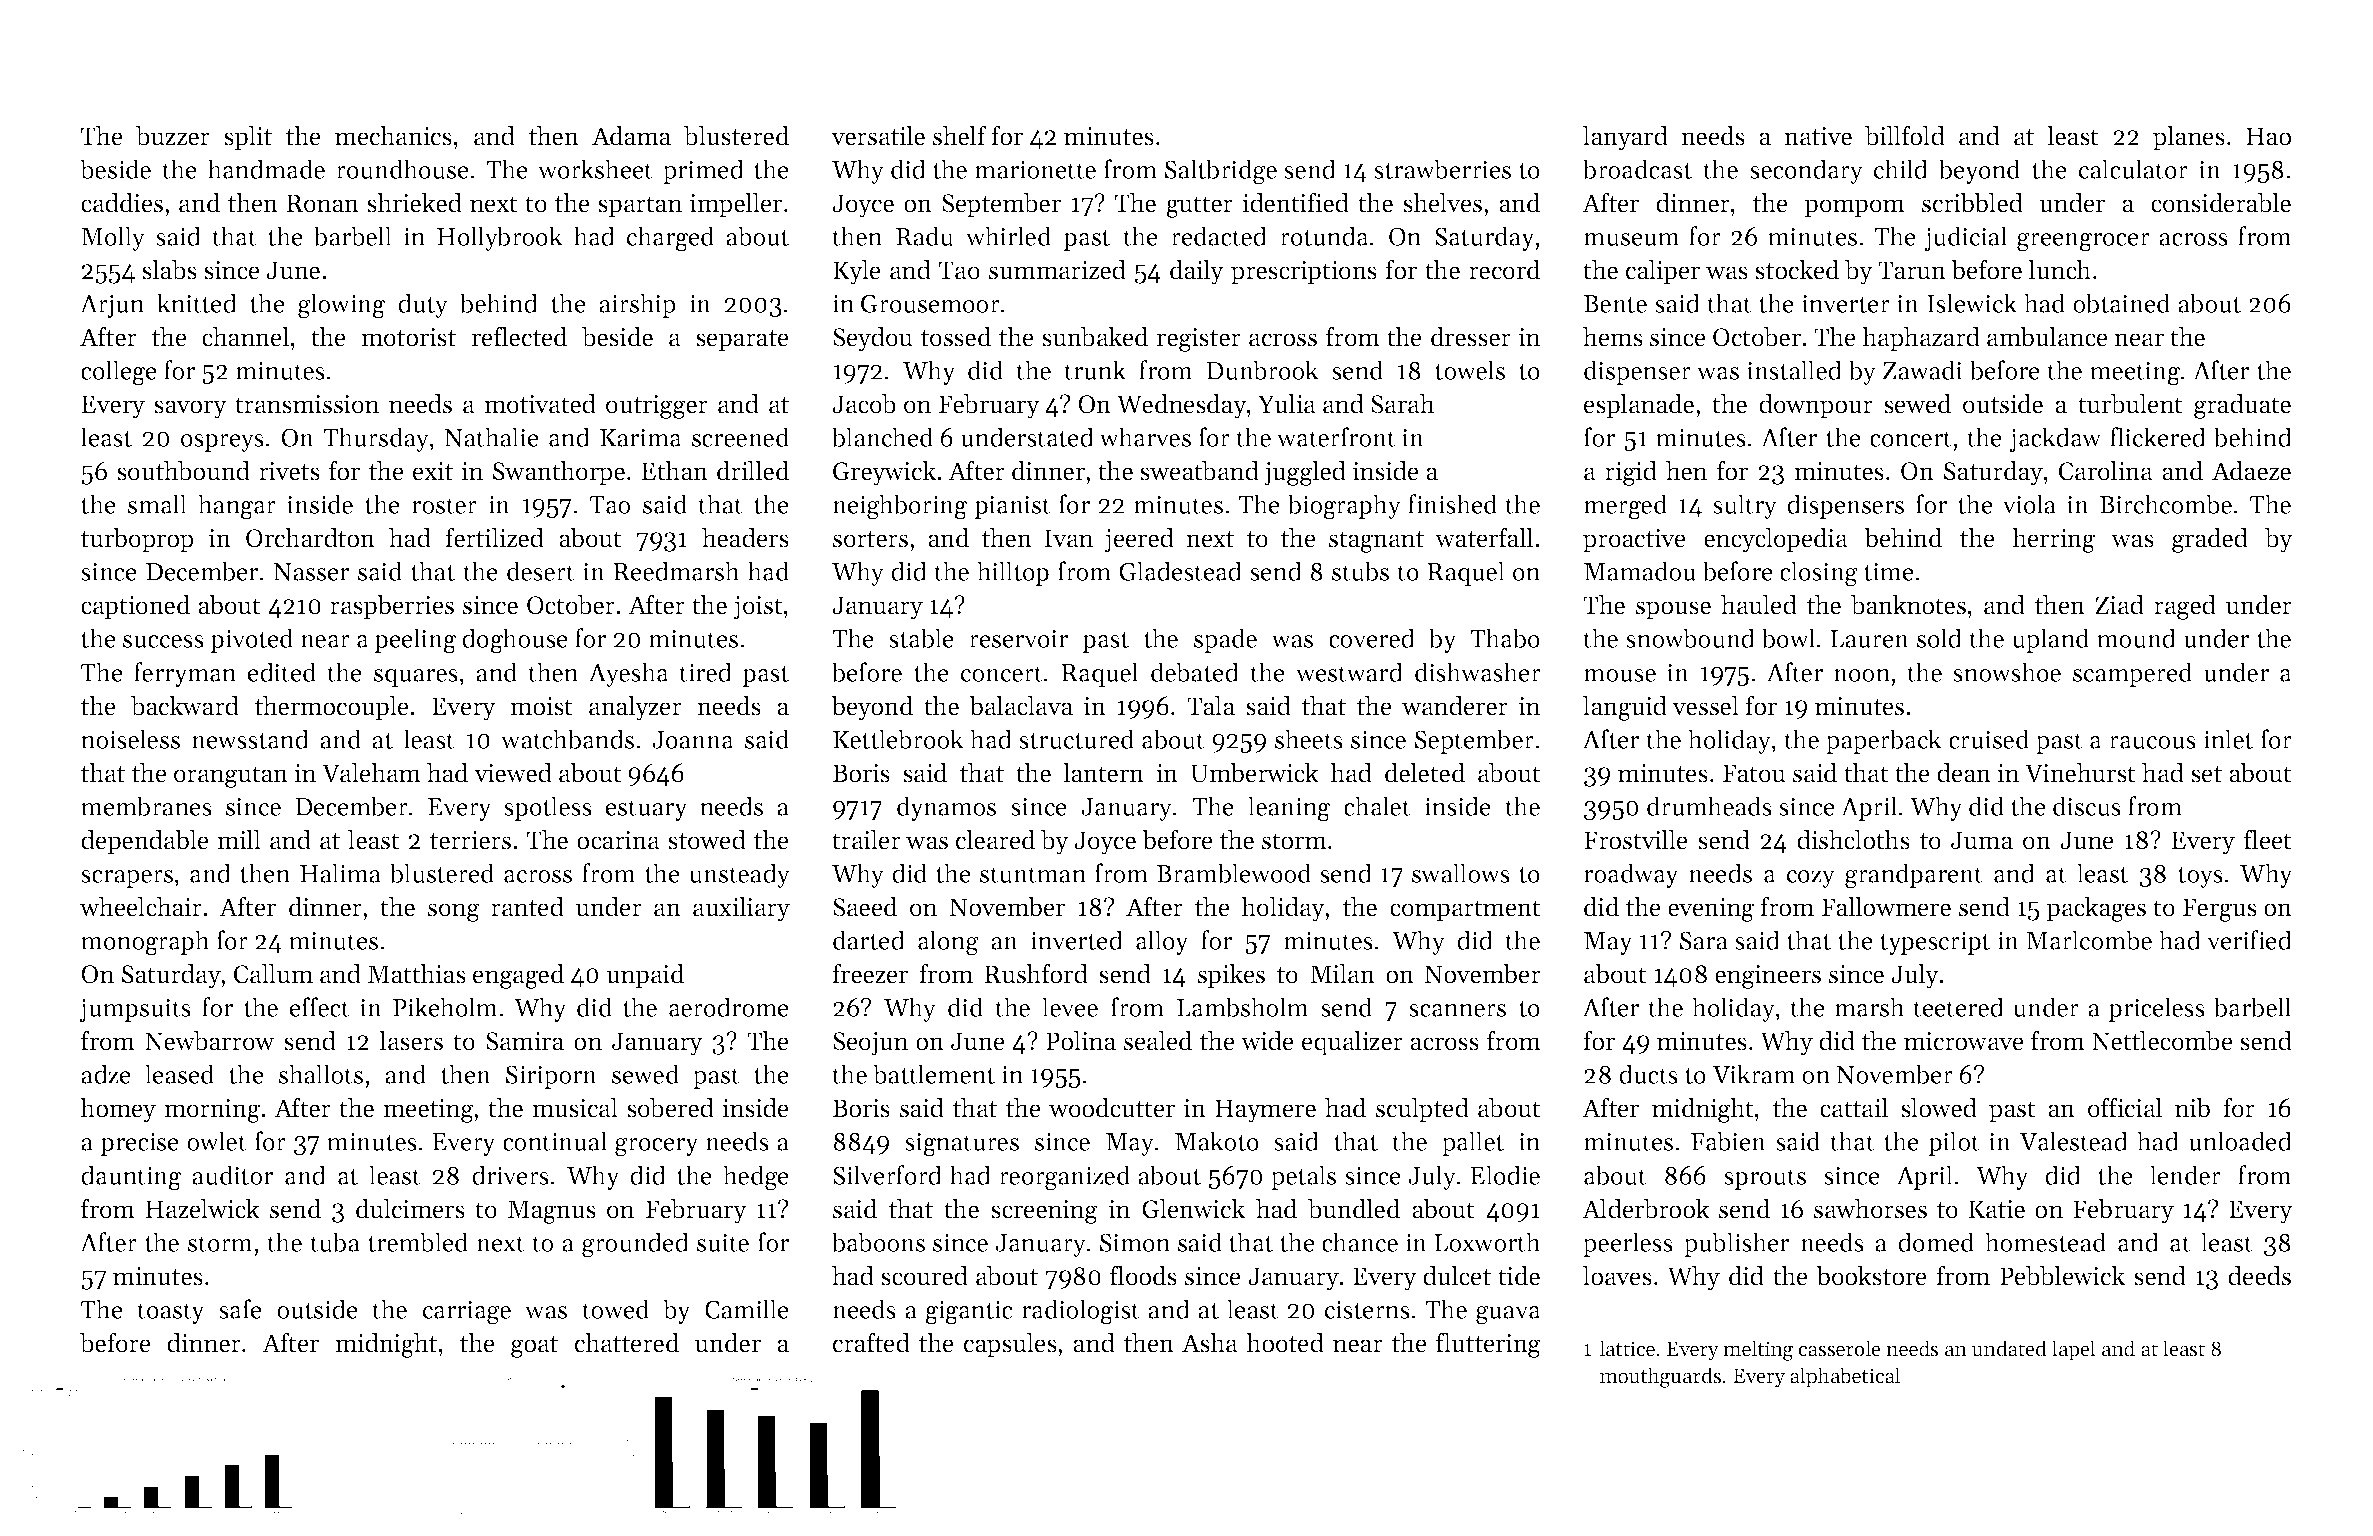 This image has height=1536, width=2373. Describe the element at coordinates (2055, 439) in the image. I see `jackdaw` at that location.
